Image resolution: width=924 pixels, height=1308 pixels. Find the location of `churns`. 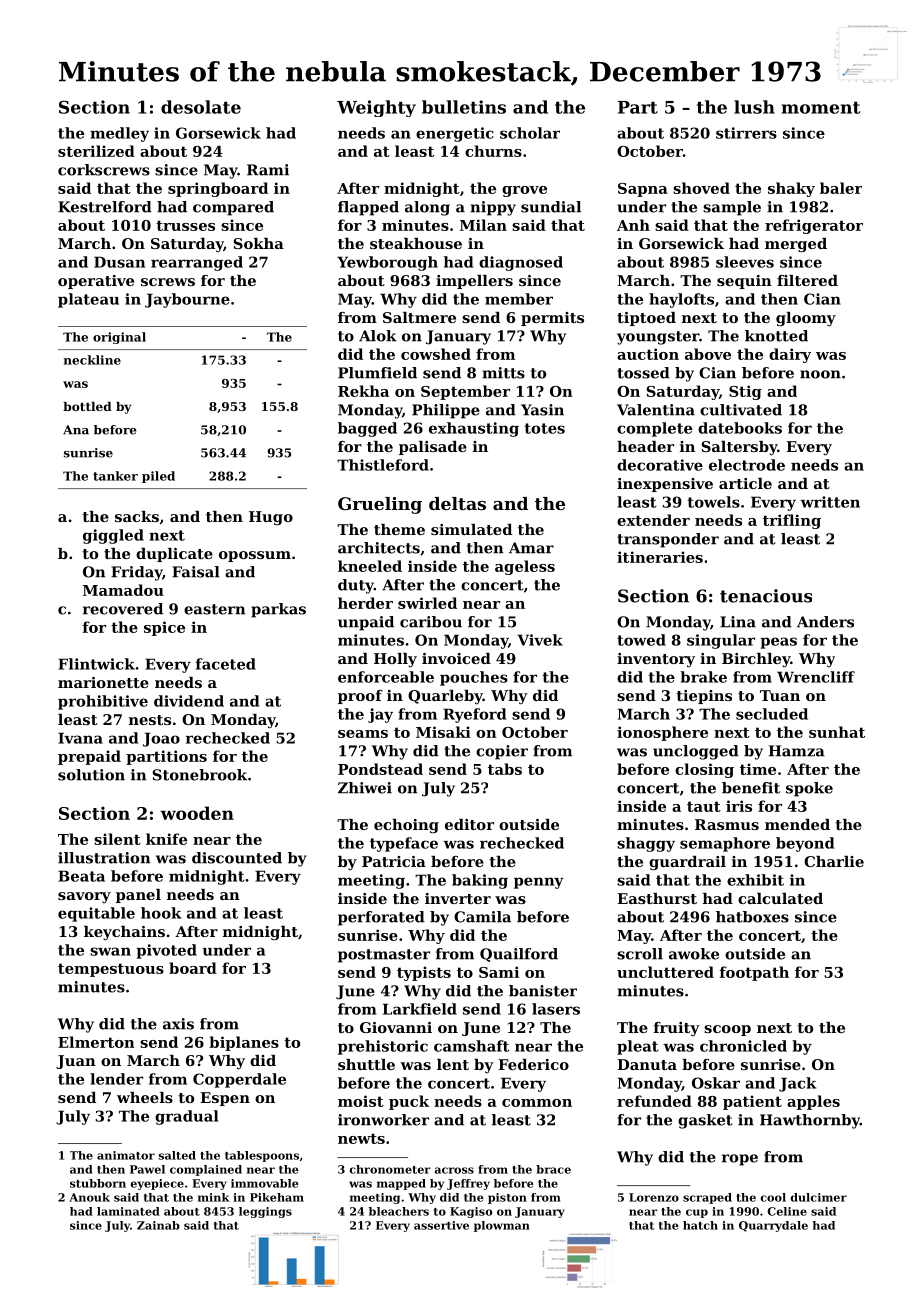

churns is located at coordinates (493, 151).
